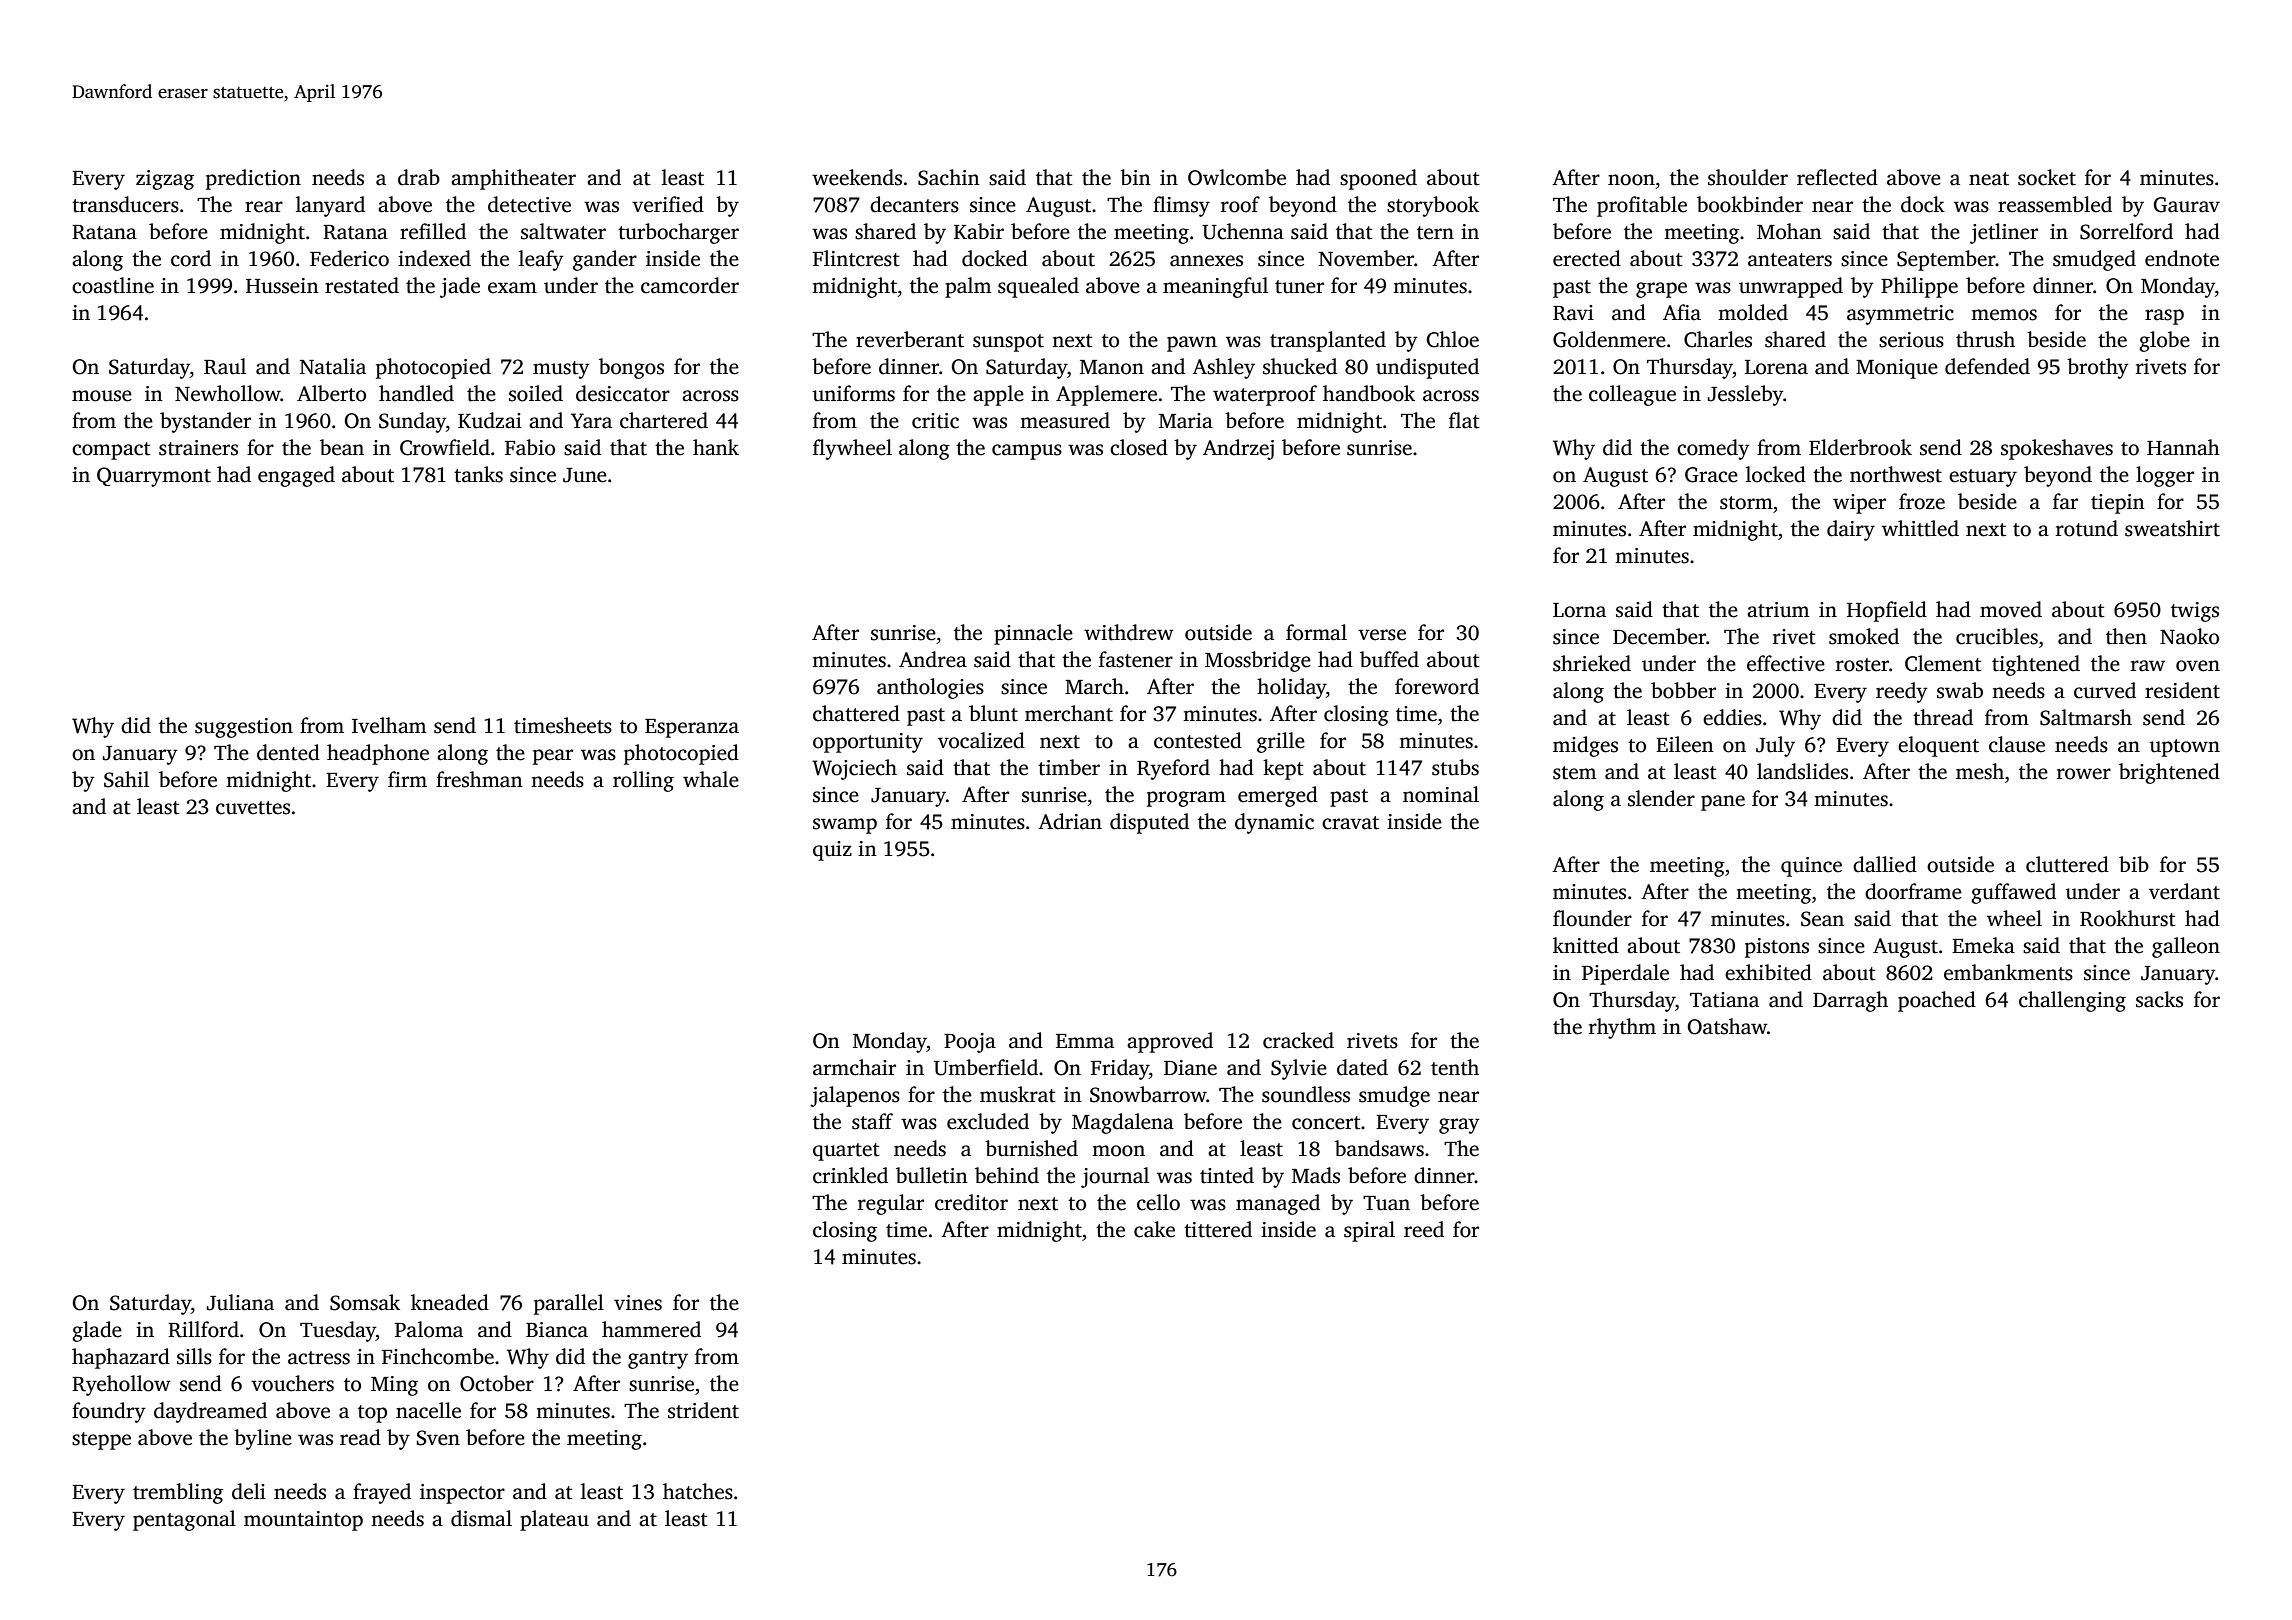 The image size is (2292, 1620). I want to click on tittered, so click(1218, 1229).
